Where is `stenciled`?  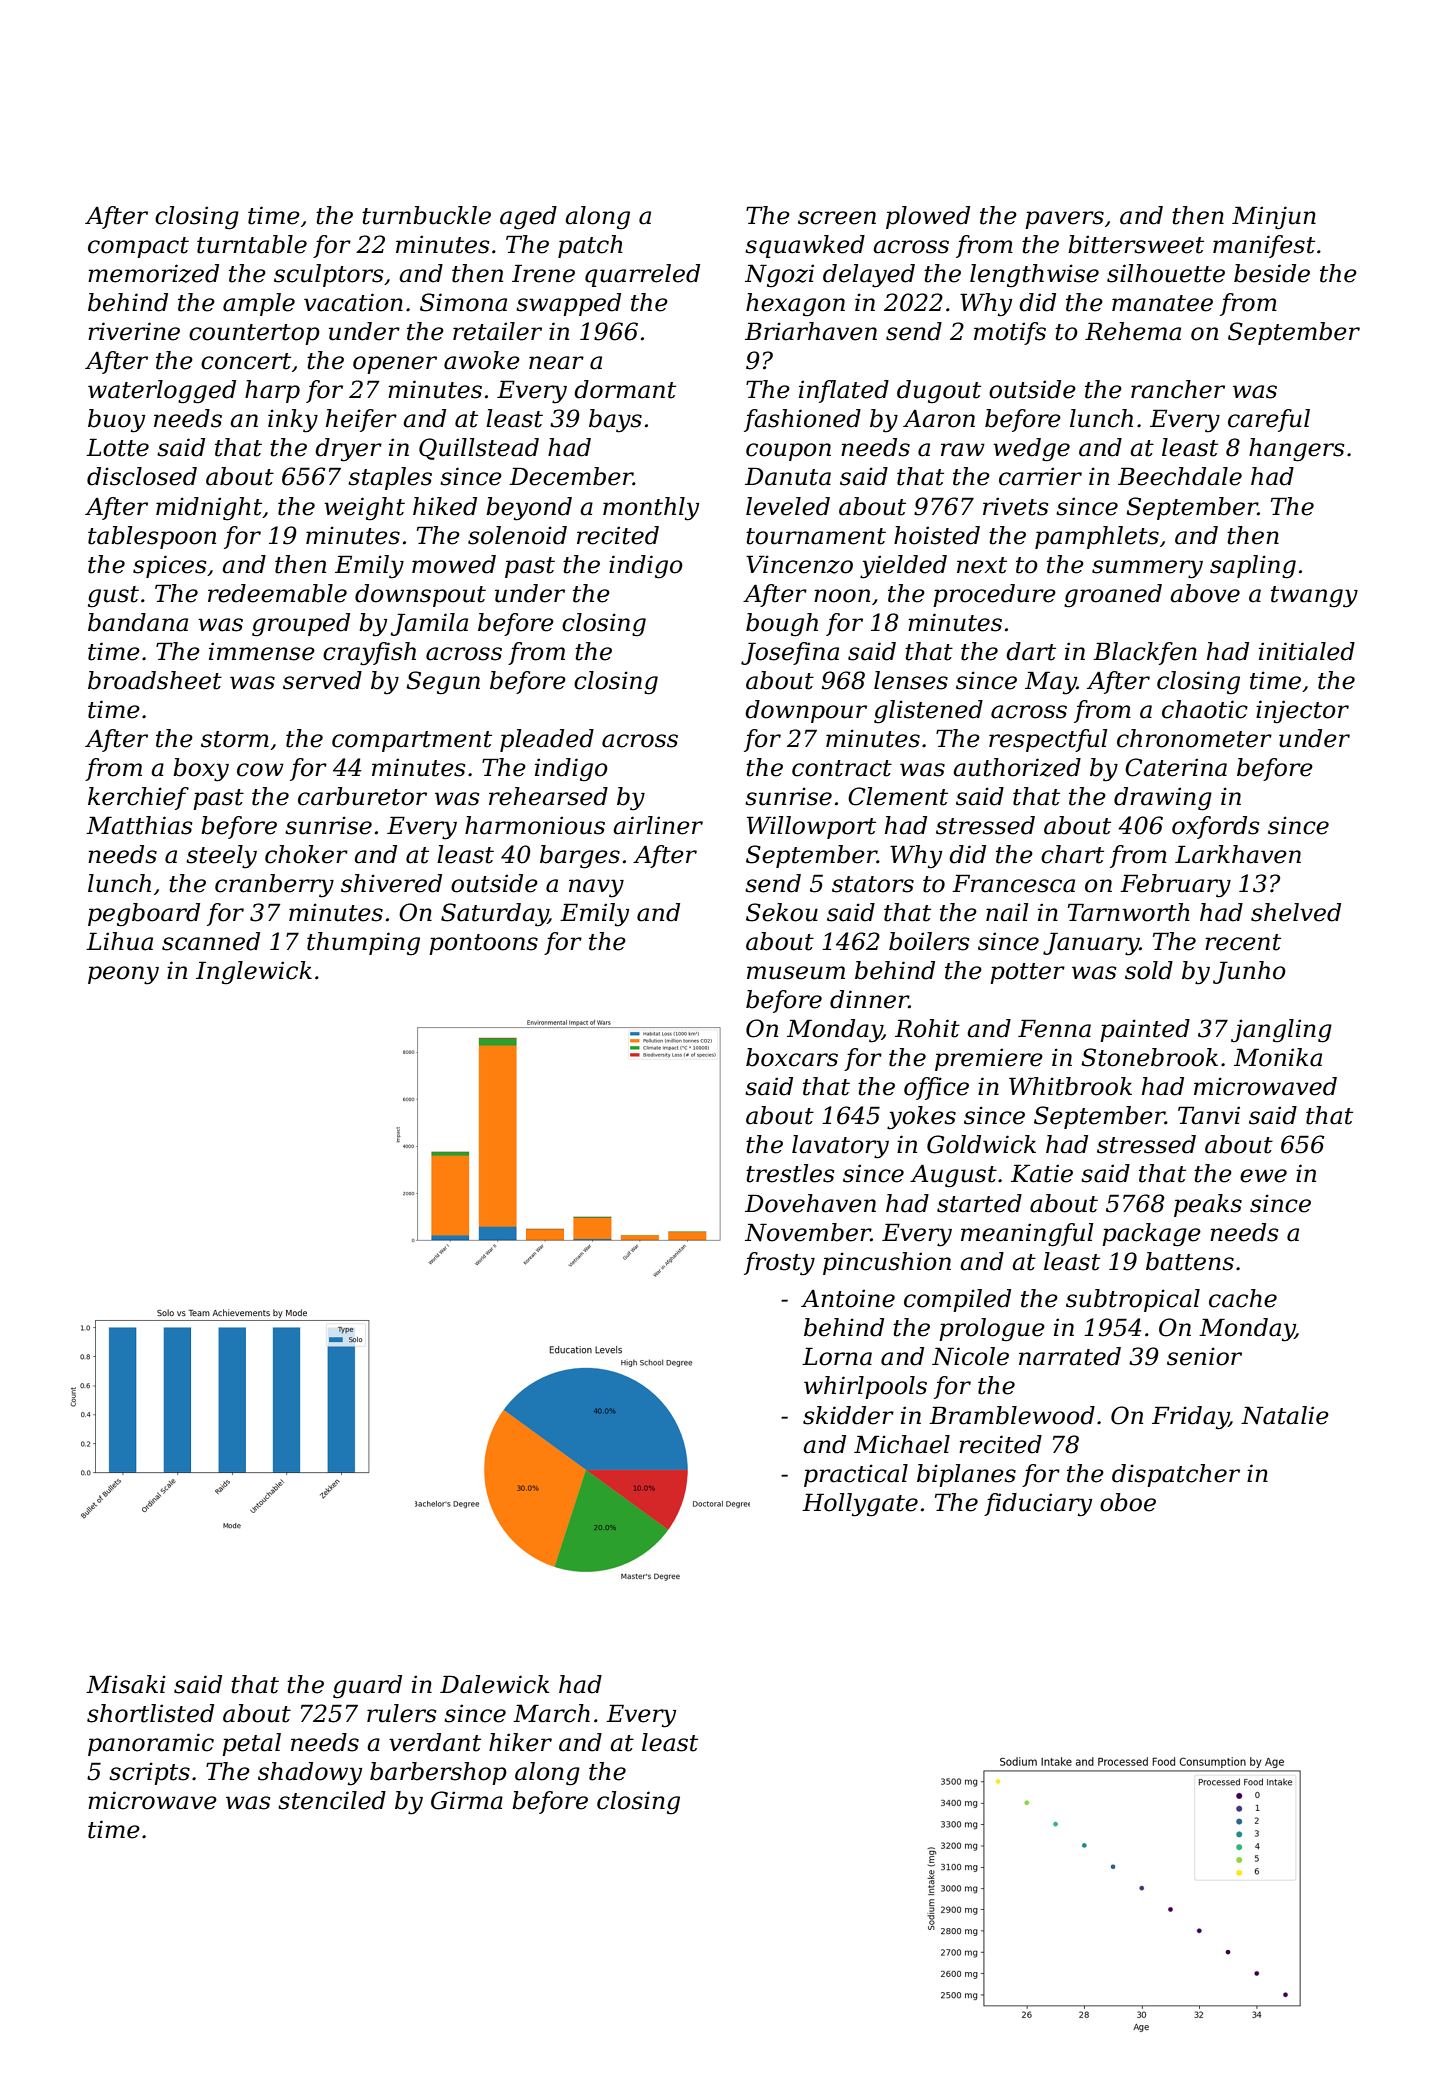
stenciled is located at coordinates (332, 1800).
